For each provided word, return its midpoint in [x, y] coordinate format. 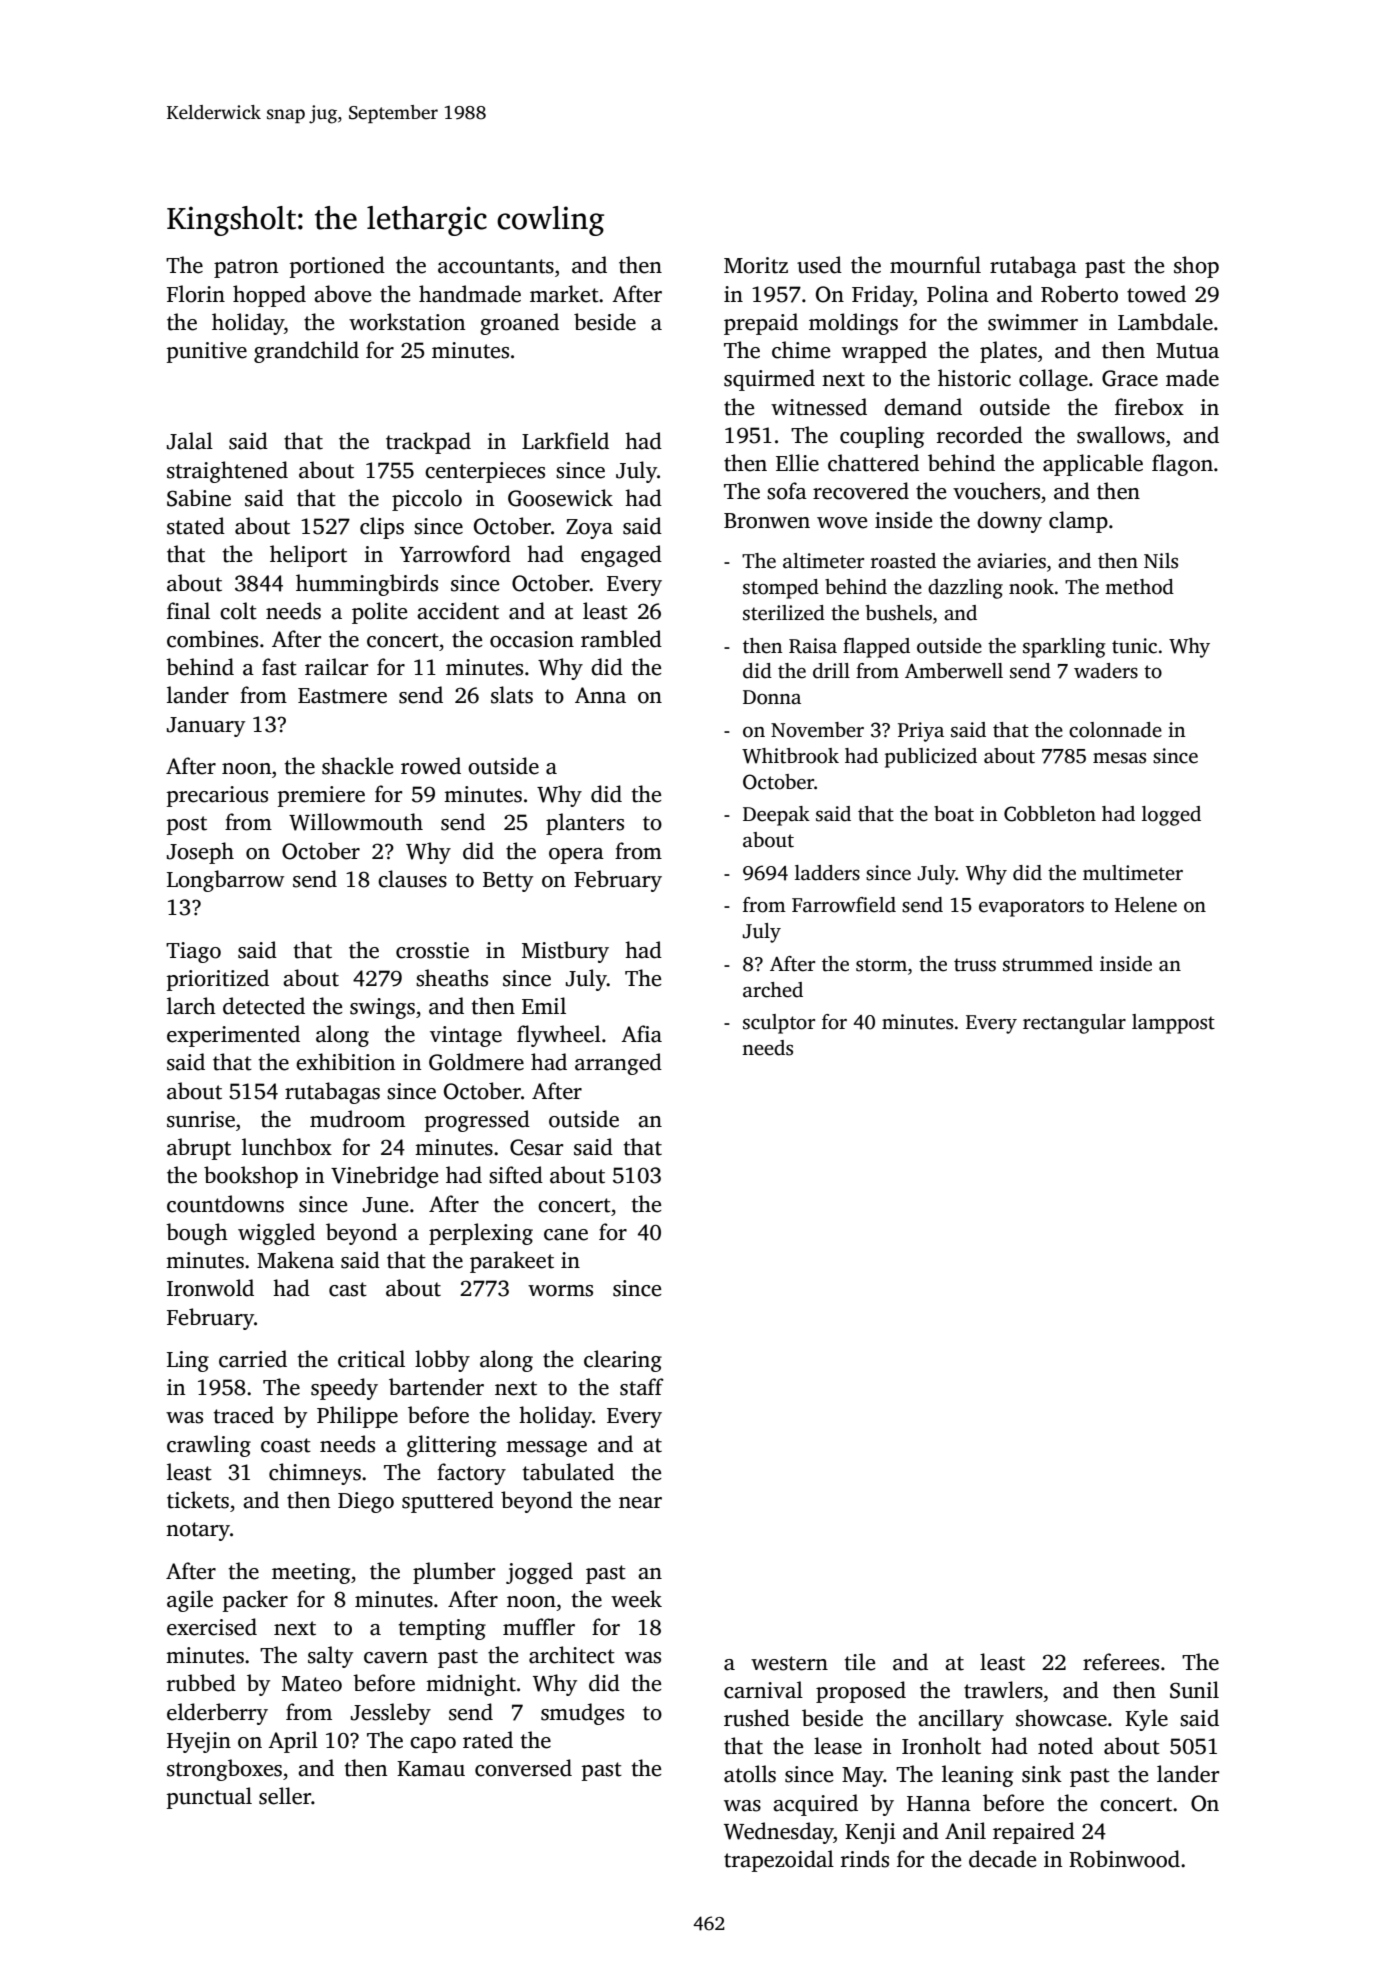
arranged [618, 1064]
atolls [750, 1774]
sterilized [784, 613]
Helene [1146, 905]
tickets [198, 1500]
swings [382, 1008]
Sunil [1194, 1690]
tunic [1134, 646]
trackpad [428, 443]
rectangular [1074, 1024]
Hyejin [199, 1742]
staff [642, 1387]
